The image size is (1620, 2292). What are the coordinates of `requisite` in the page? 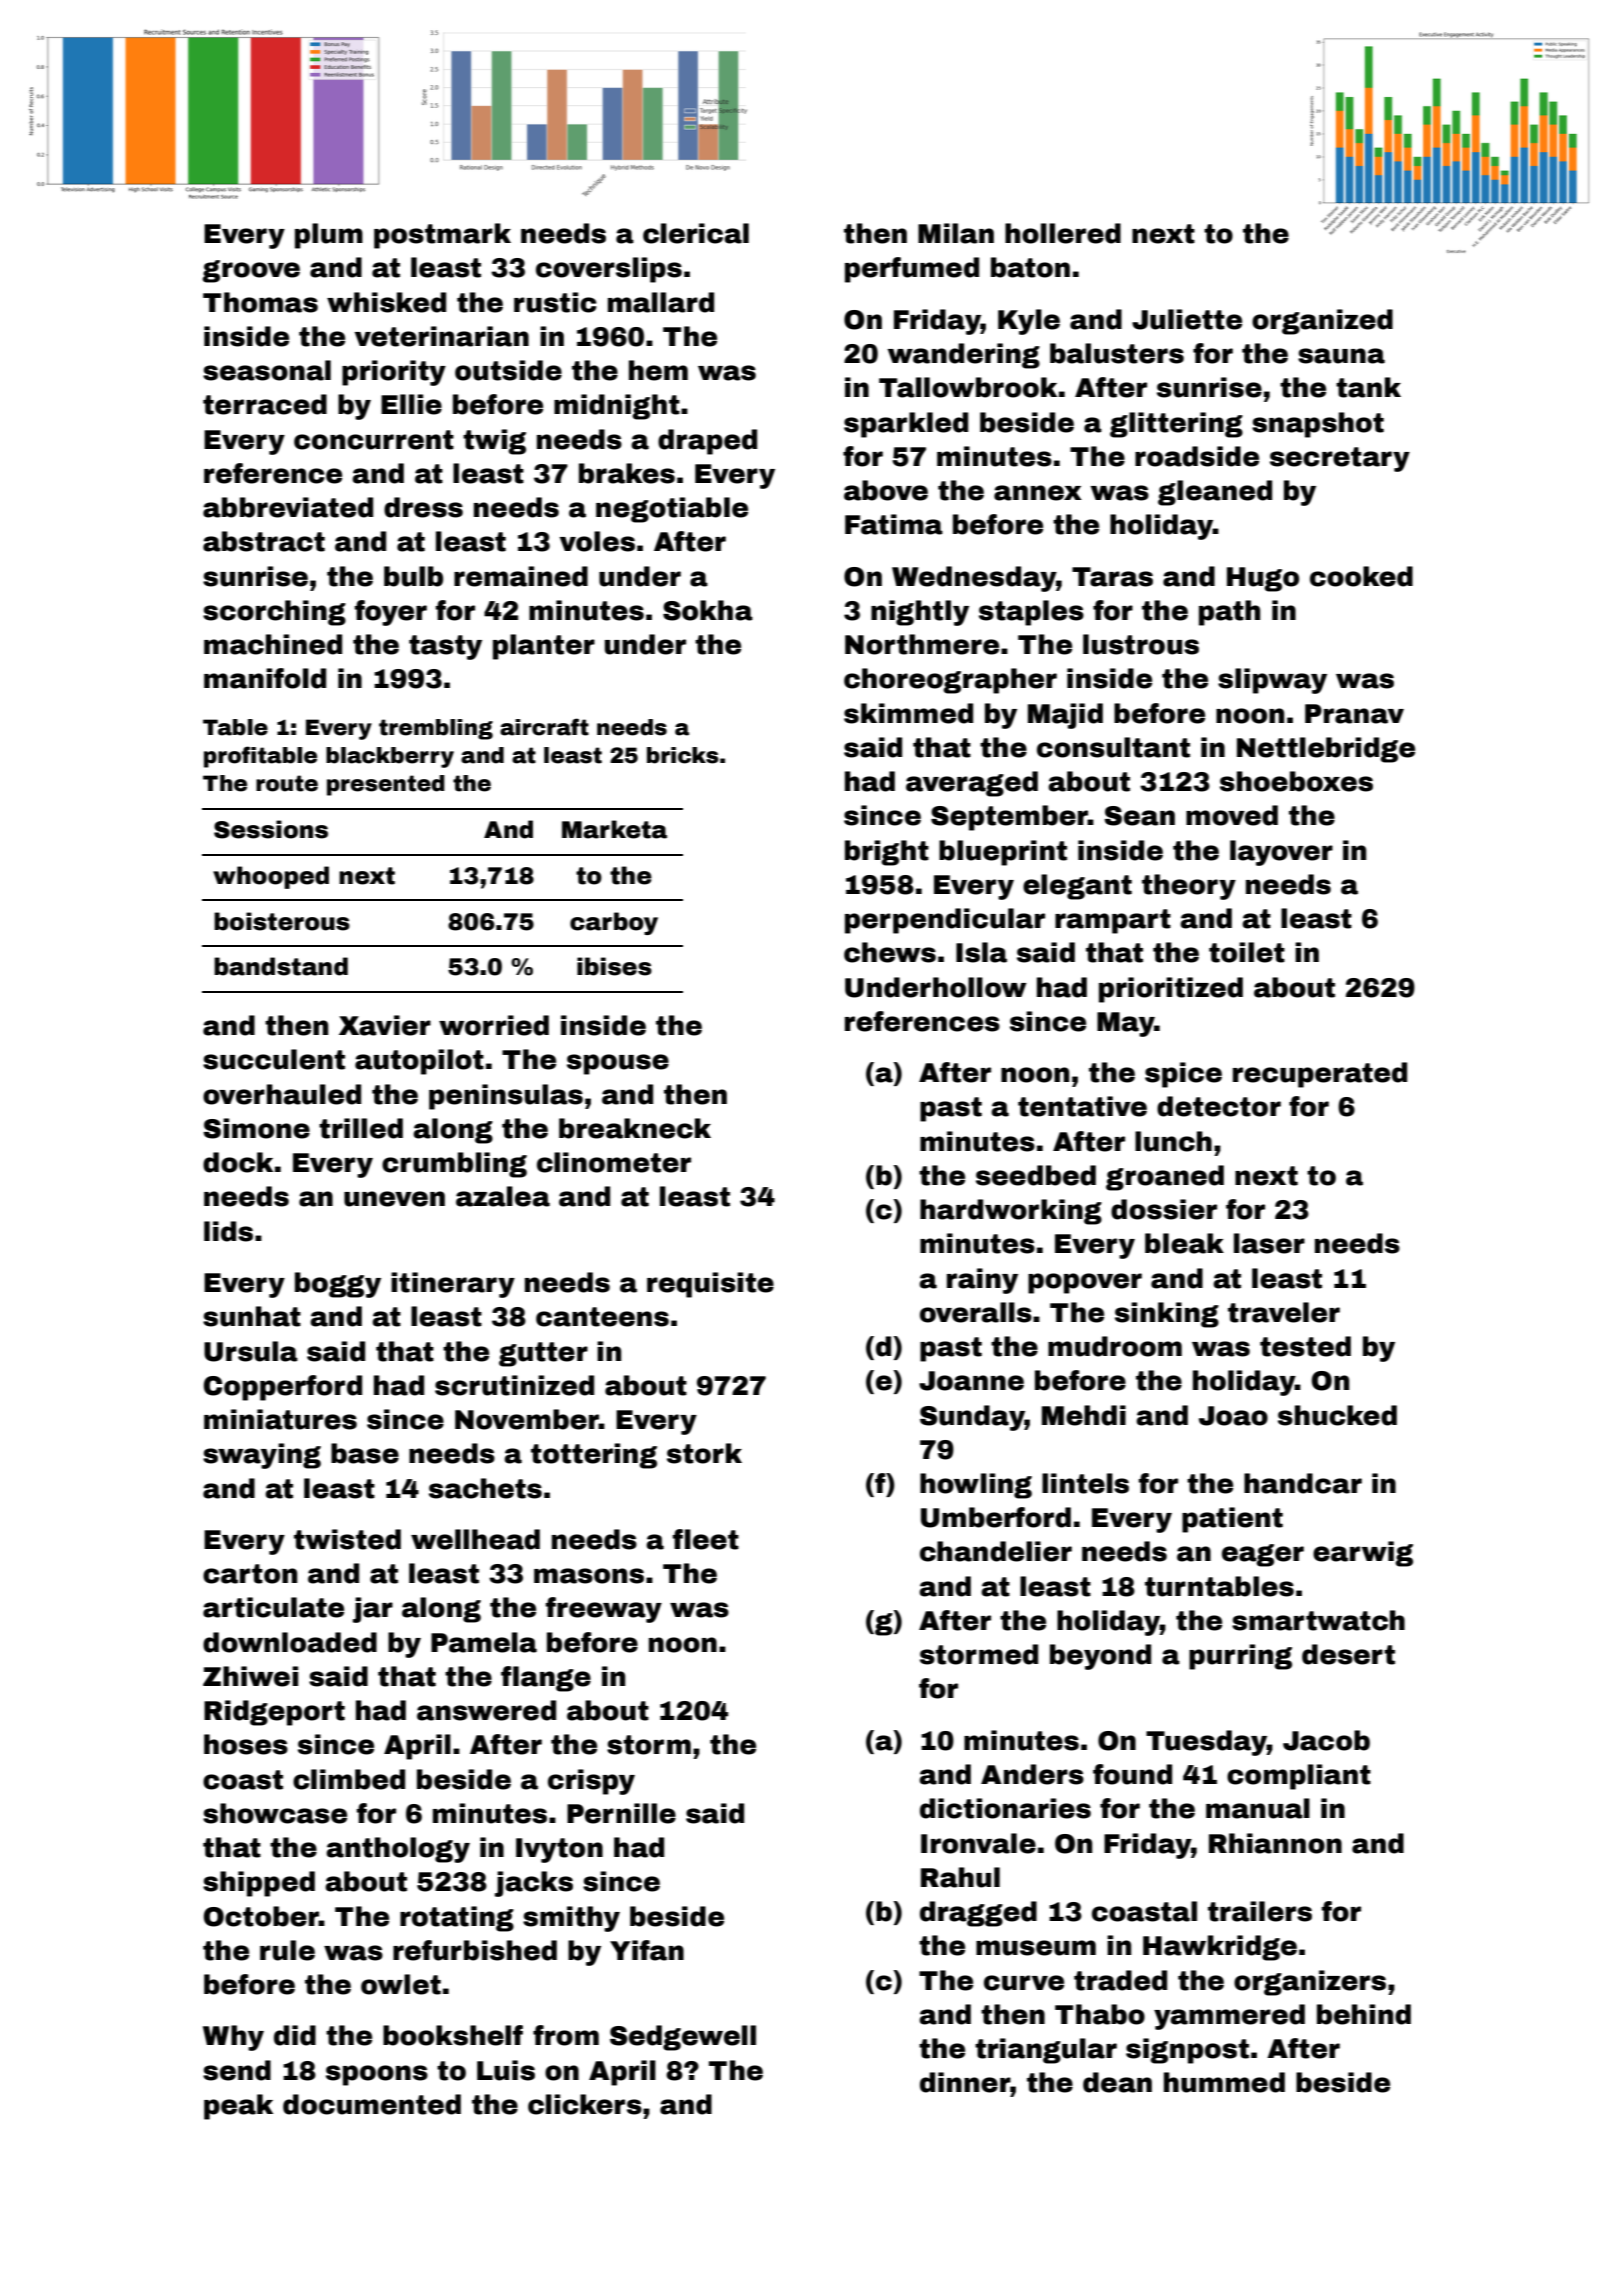 It's located at (710, 1285).
